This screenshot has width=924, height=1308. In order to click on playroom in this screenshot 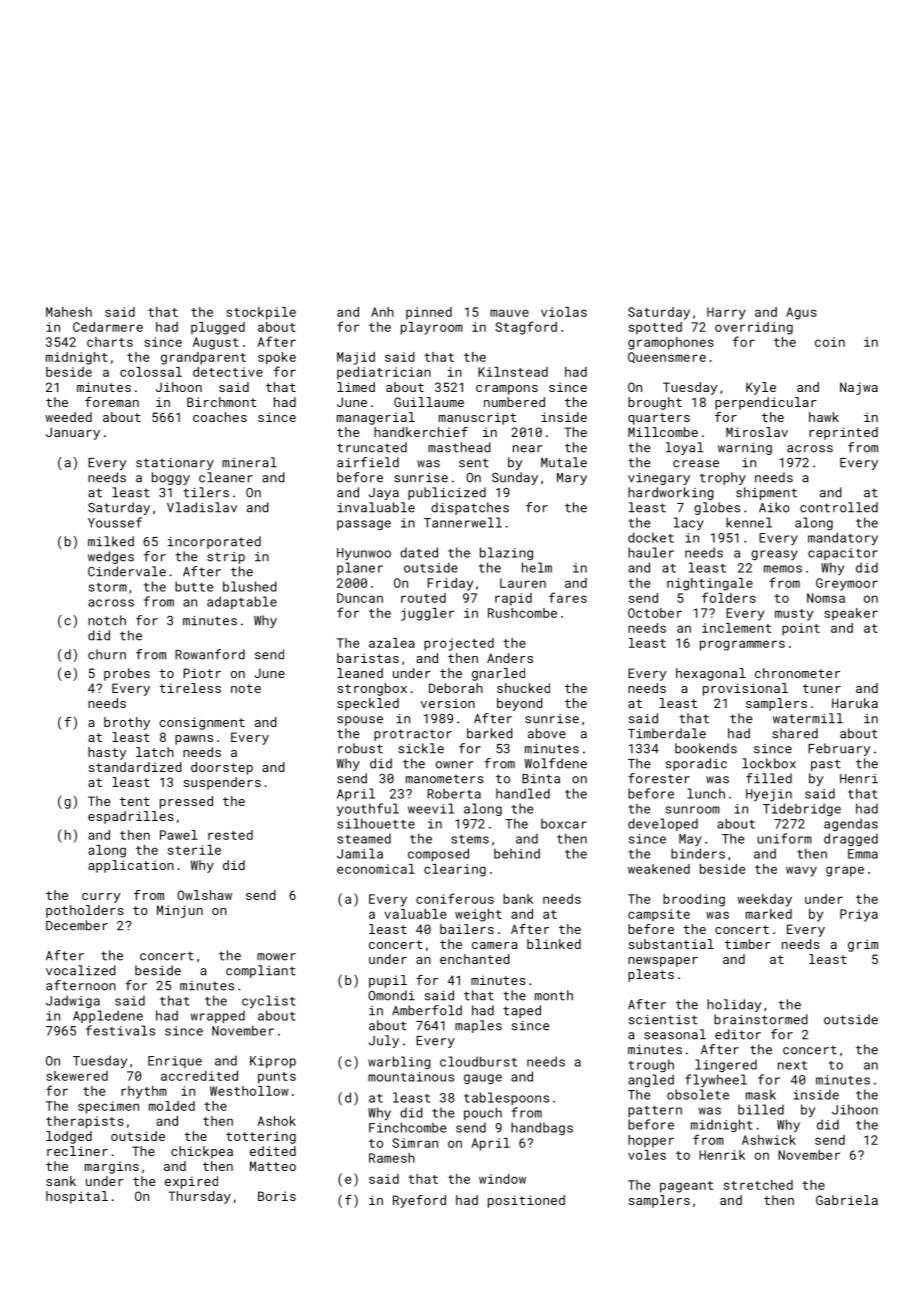, I will do `click(432, 328)`.
